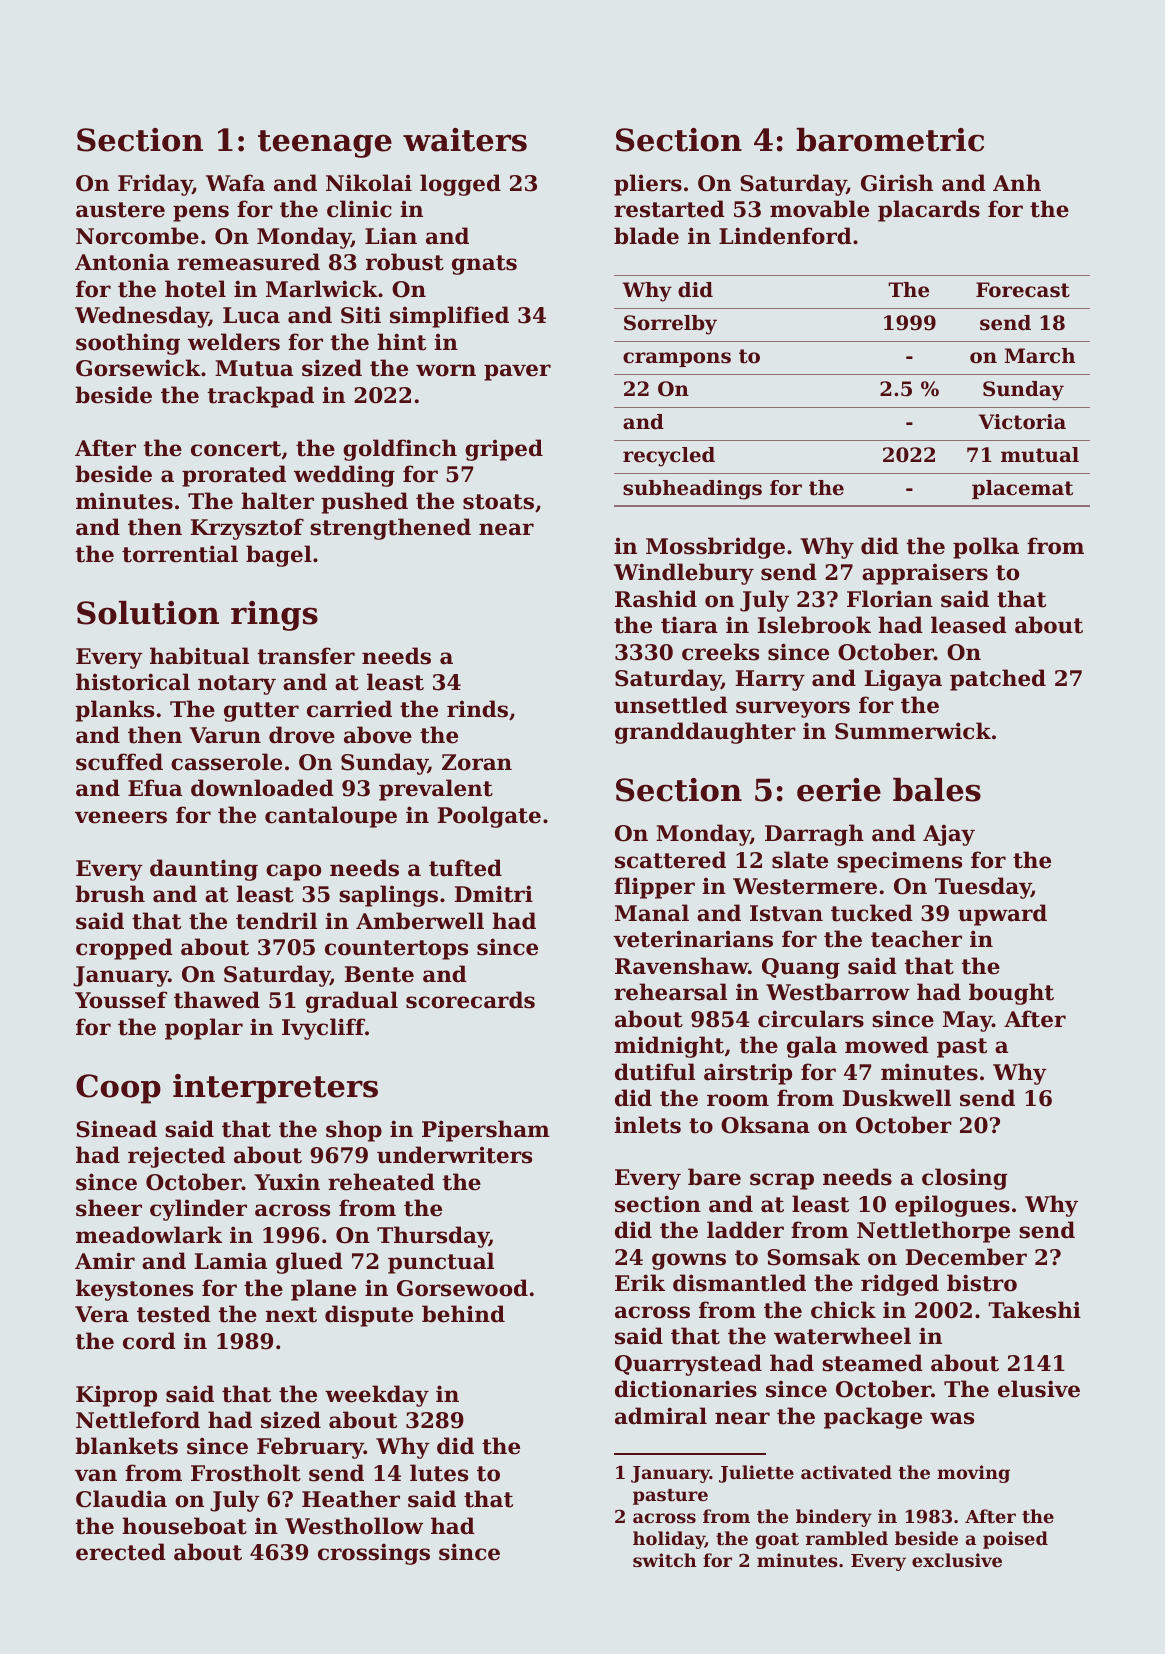 The width and height of the screenshot is (1165, 1654). What do you see at coordinates (465, 140) in the screenshot?
I see `waiters` at bounding box center [465, 140].
